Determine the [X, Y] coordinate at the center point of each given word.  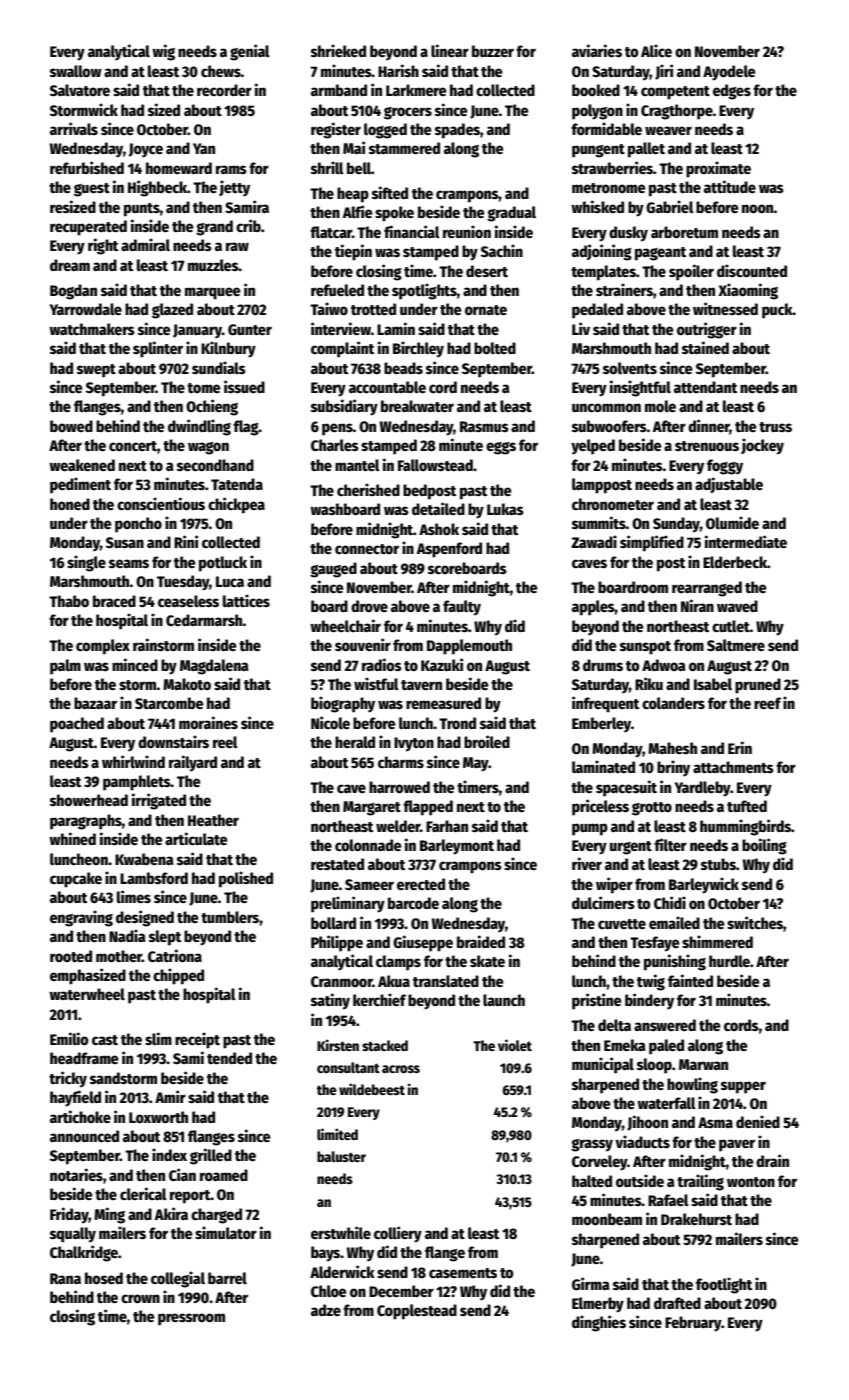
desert [487, 271]
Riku [649, 683]
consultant [348, 1067]
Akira [171, 1213]
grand [214, 228]
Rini [186, 541]
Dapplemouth [469, 647]
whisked [597, 206]
